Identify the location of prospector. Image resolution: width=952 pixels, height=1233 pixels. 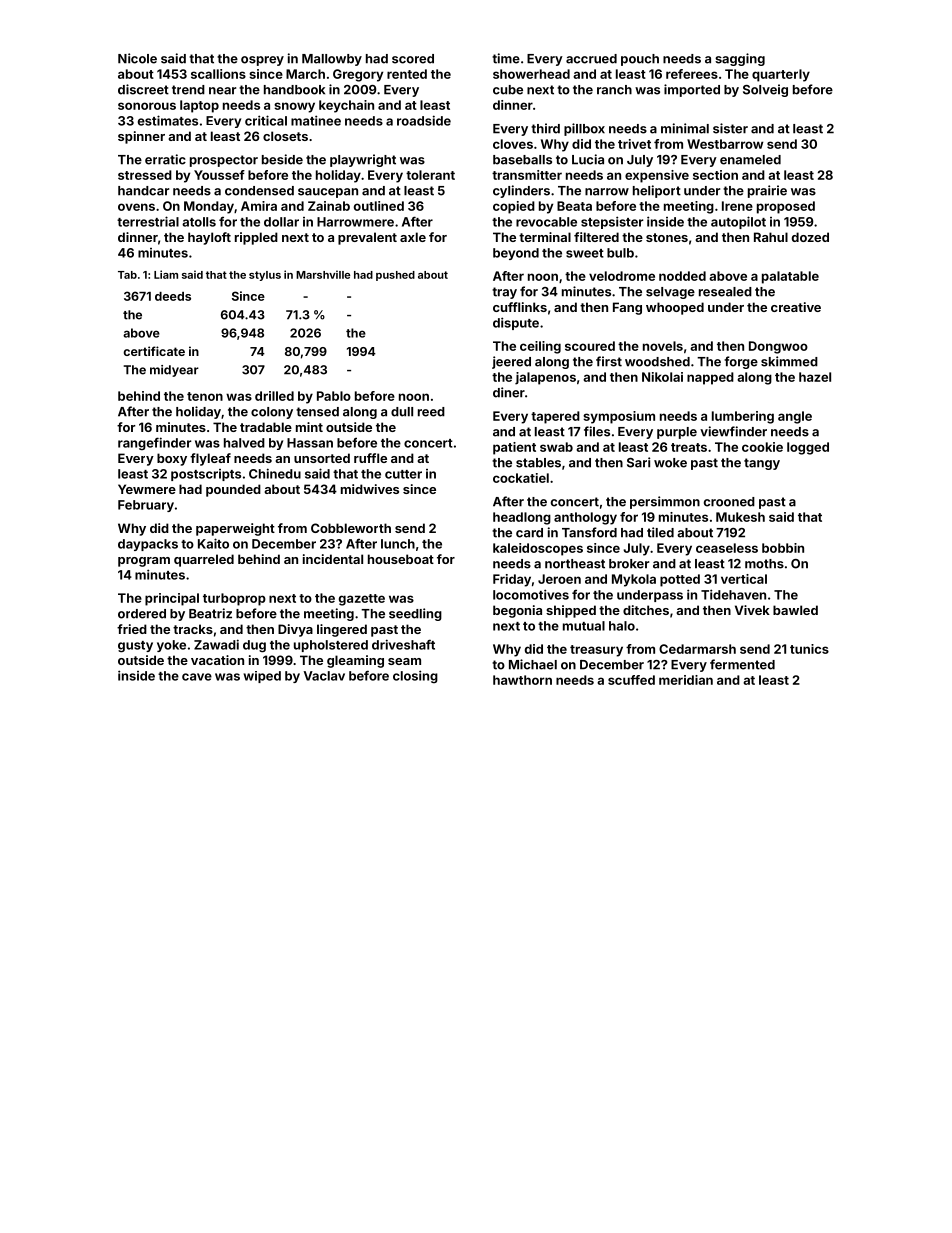
(224, 161).
